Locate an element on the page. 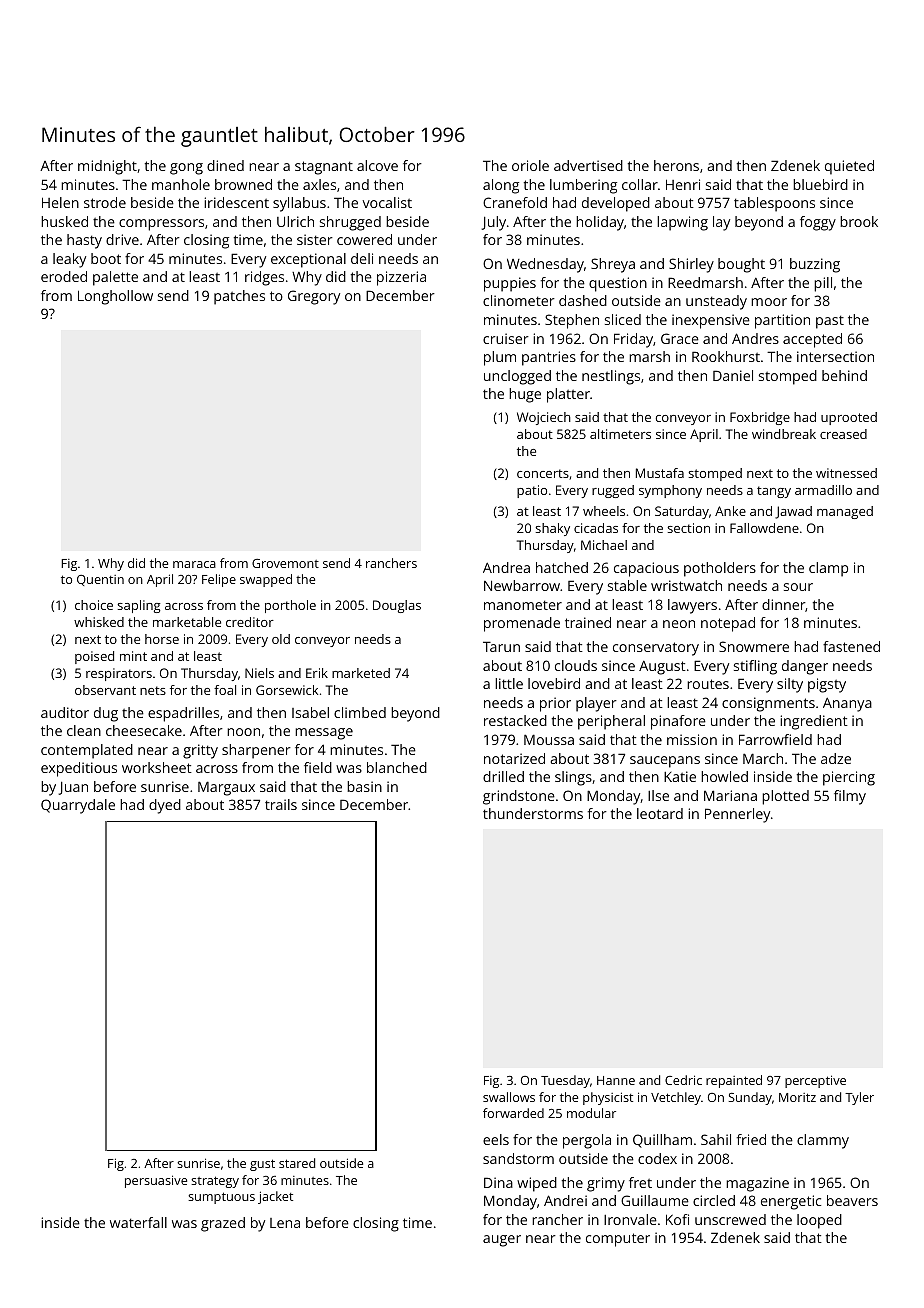  symphony is located at coordinates (670, 491).
